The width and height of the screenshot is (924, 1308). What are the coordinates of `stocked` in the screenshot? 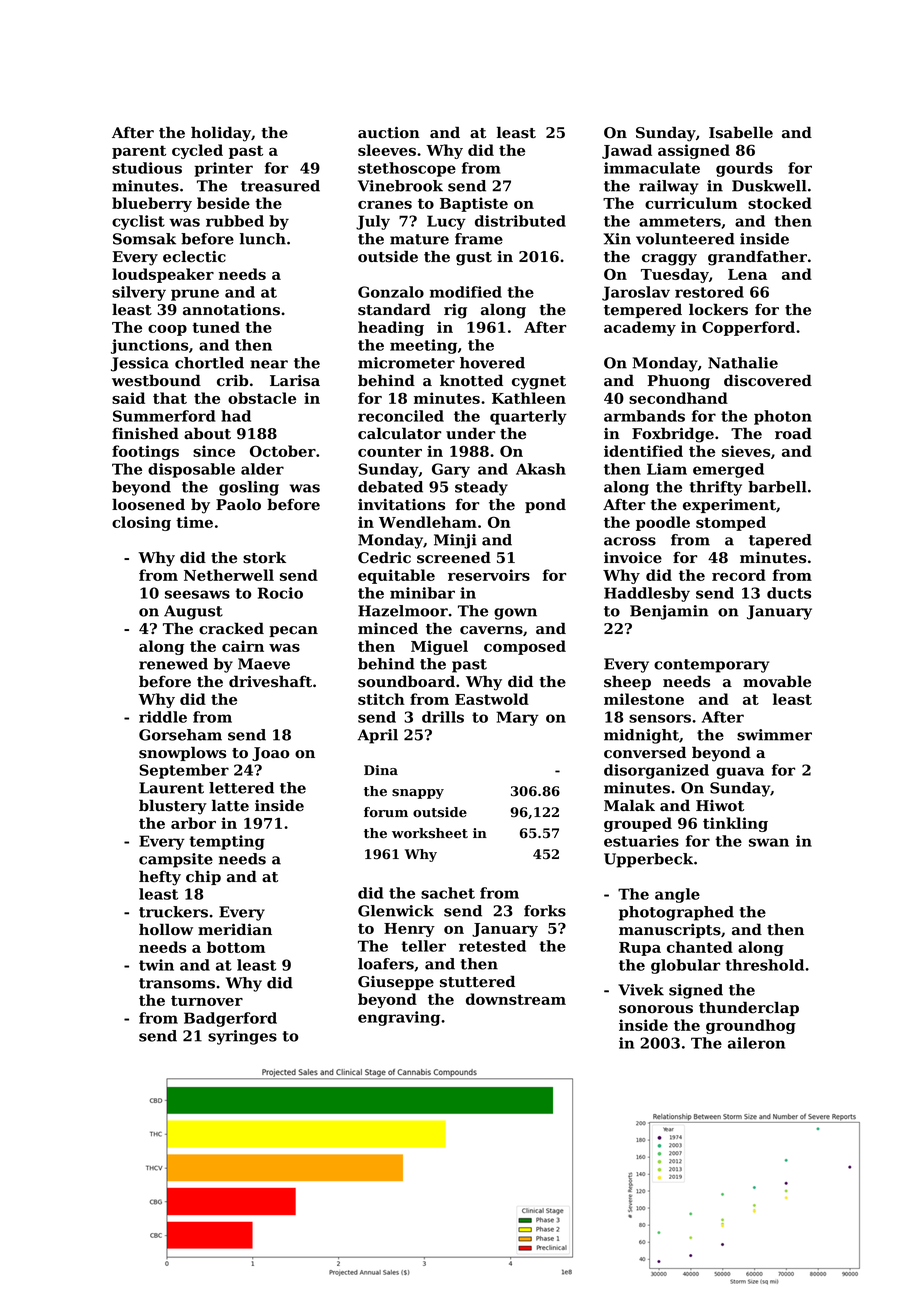 It's located at (780, 203).
